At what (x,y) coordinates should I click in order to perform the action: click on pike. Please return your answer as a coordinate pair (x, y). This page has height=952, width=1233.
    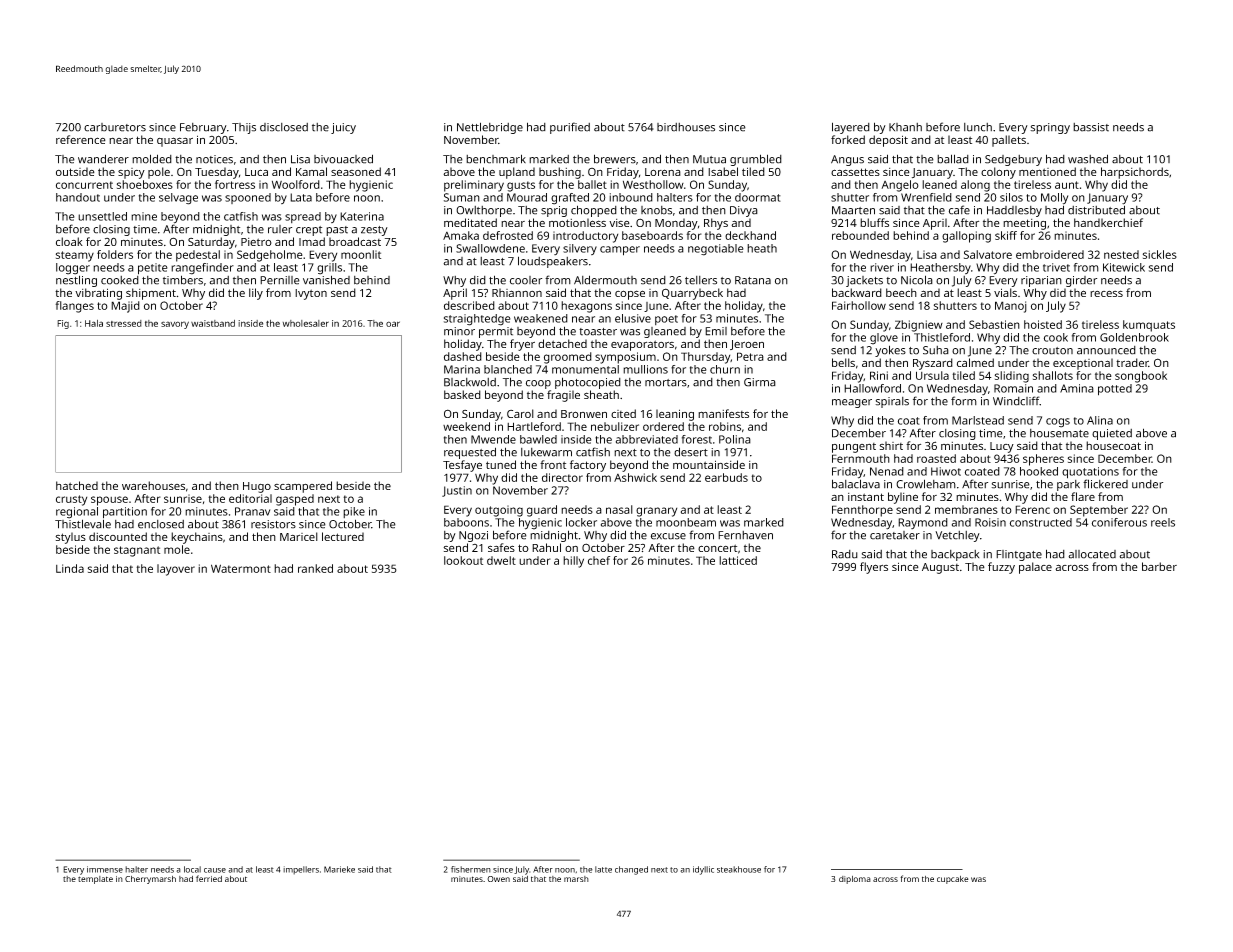
    Looking at the image, I should click on (354, 512).
